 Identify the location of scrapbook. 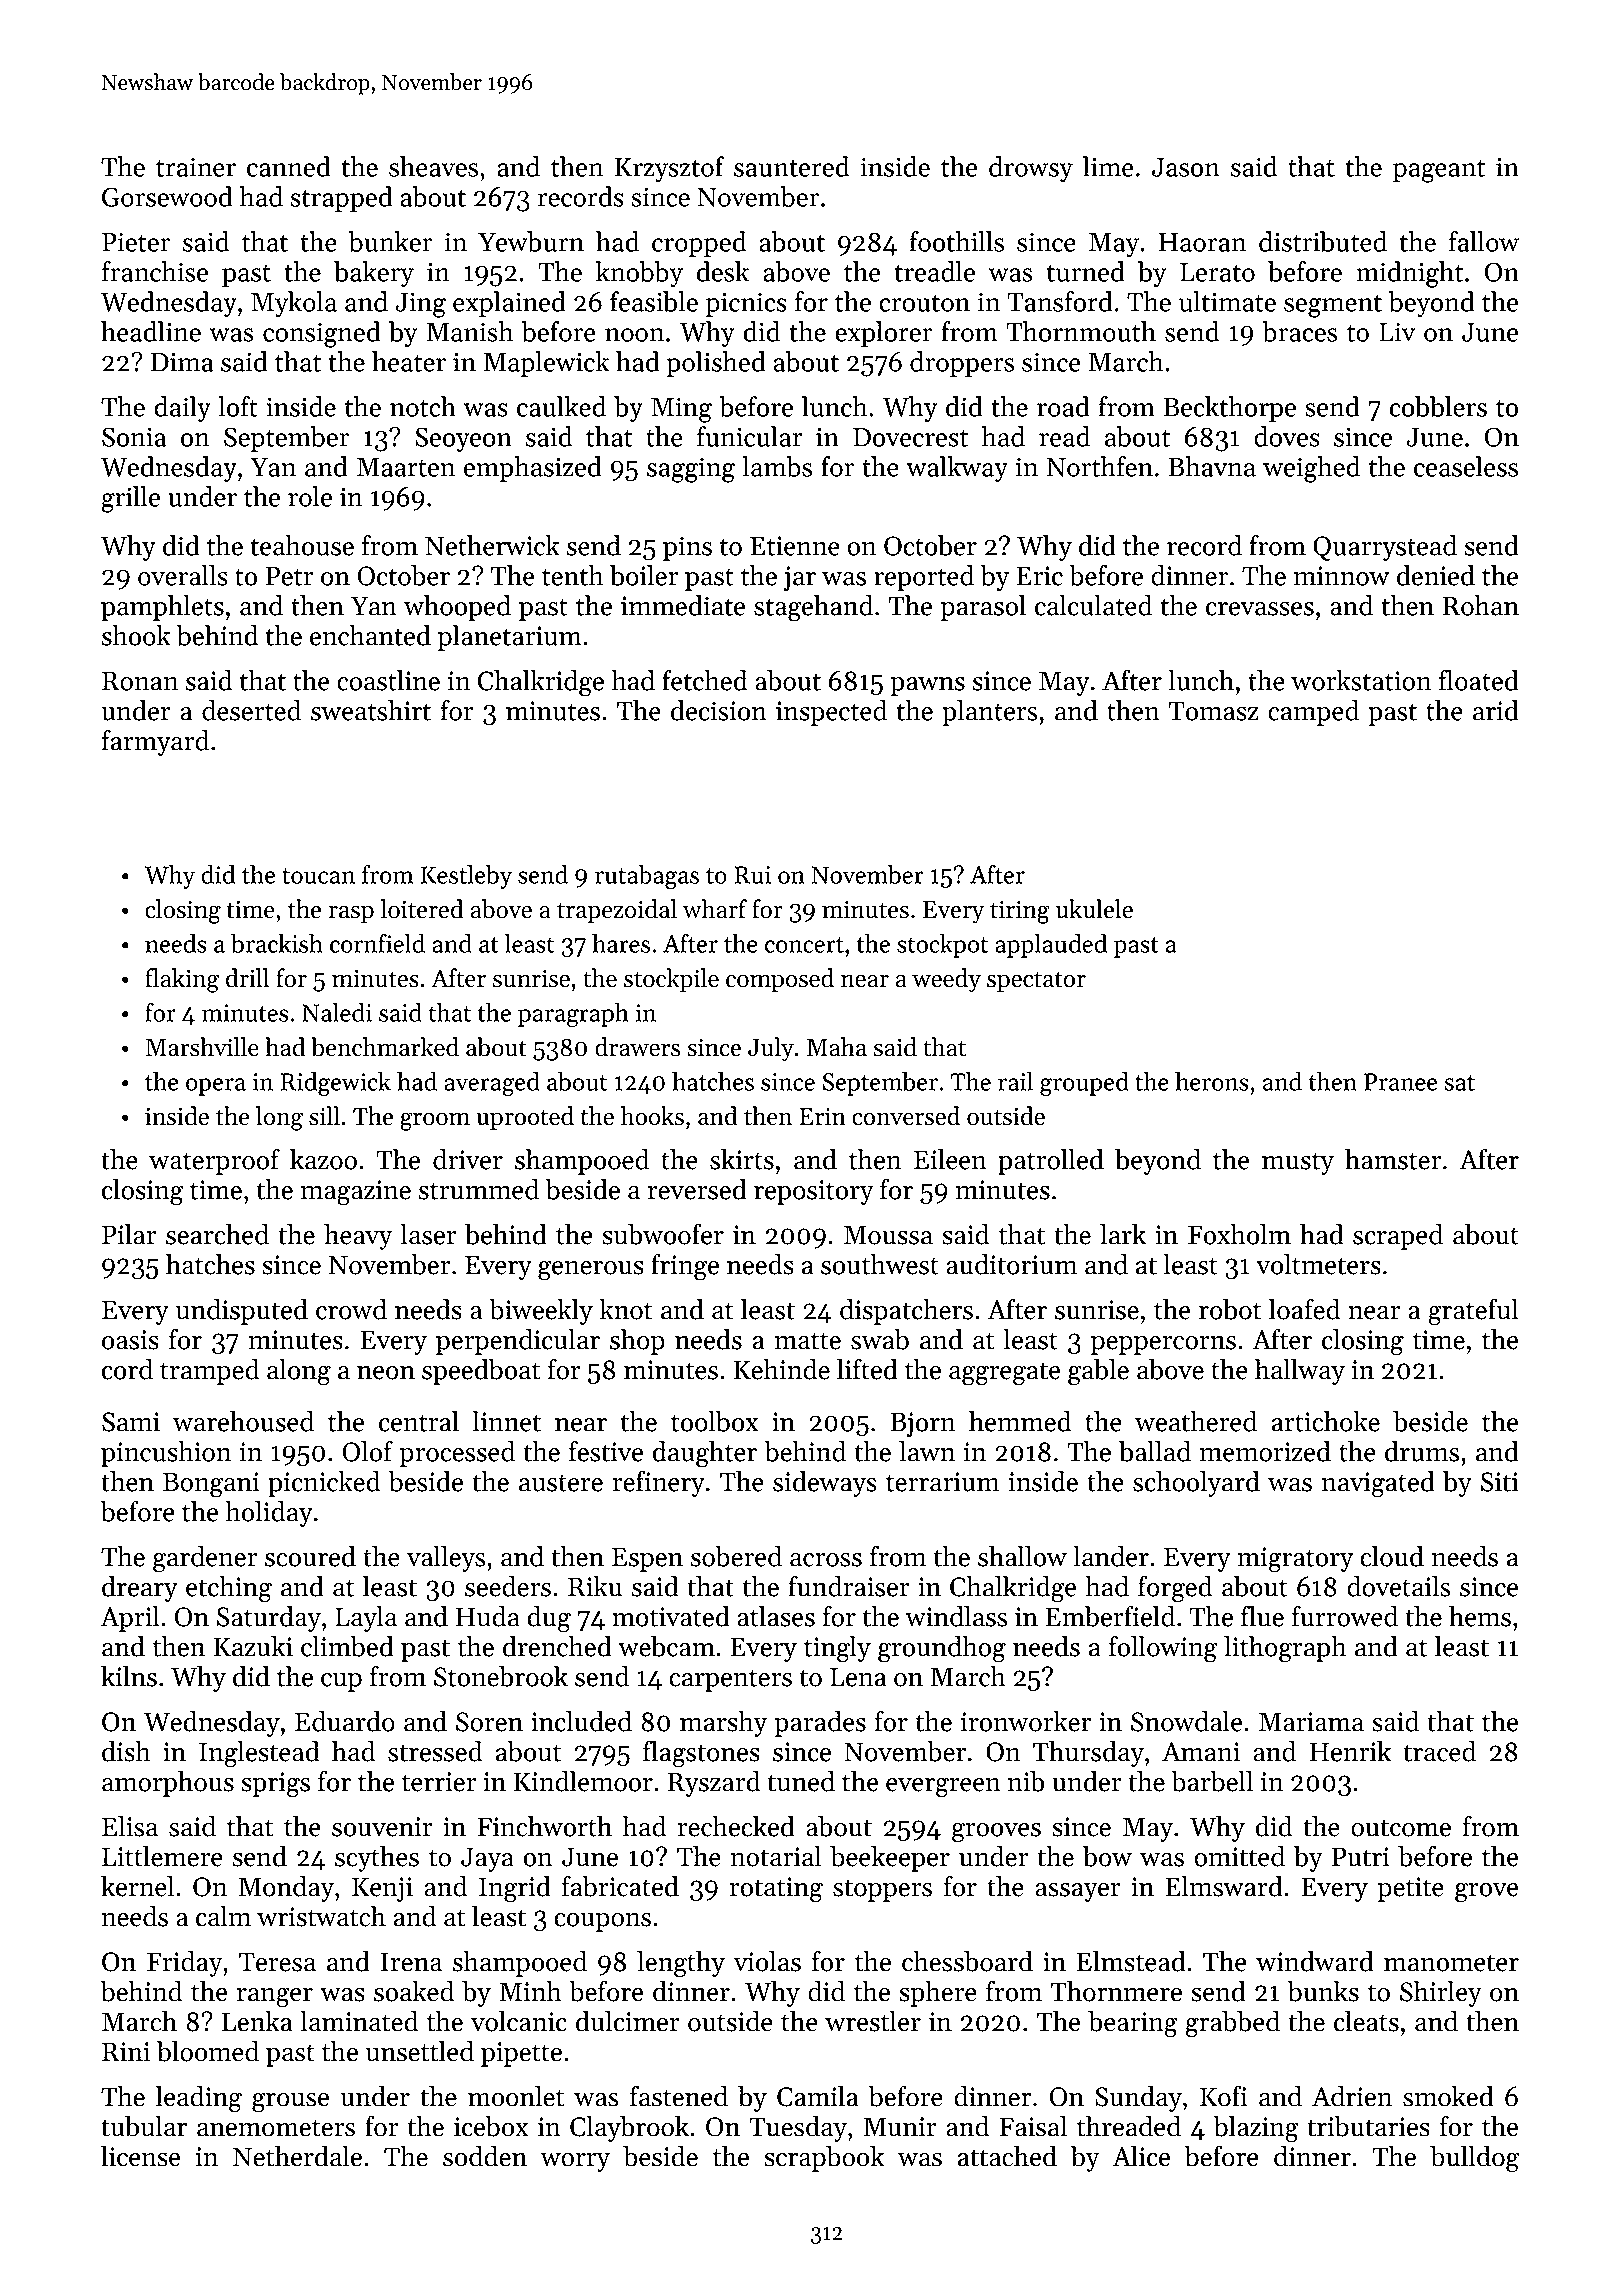
(824, 2159).
